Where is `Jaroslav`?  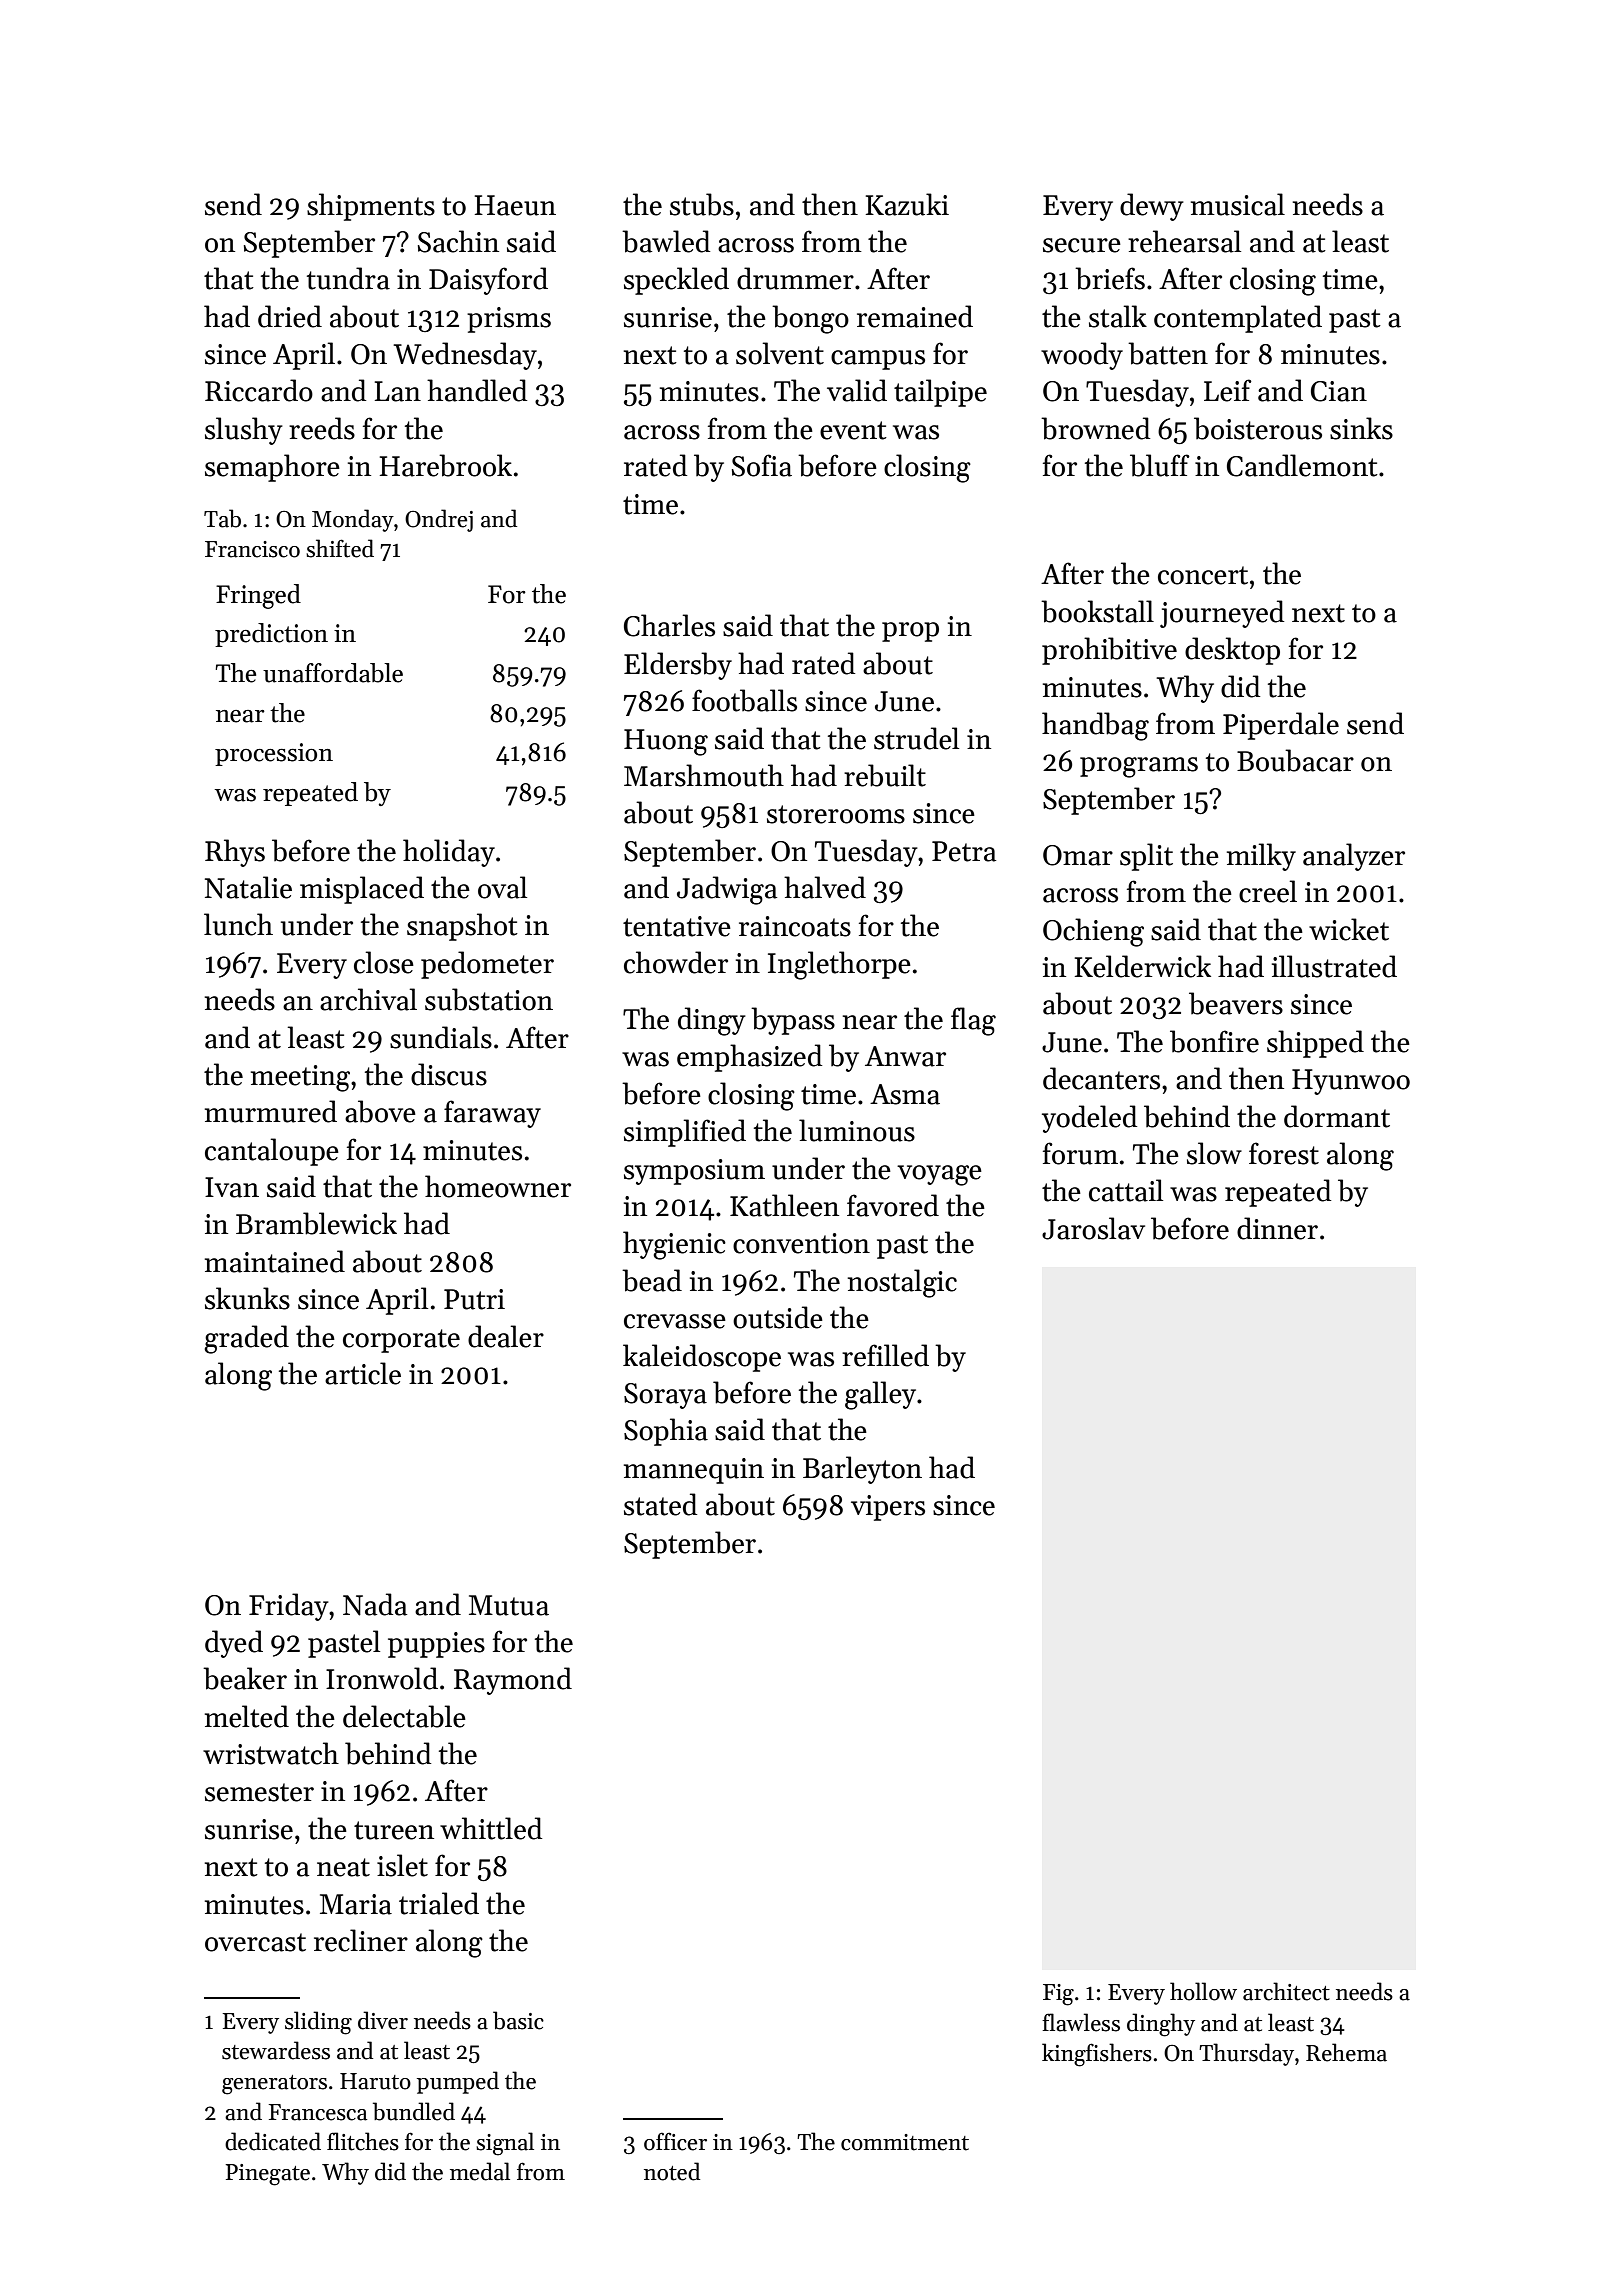
Jaroslav is located at coordinates (1093, 1228).
